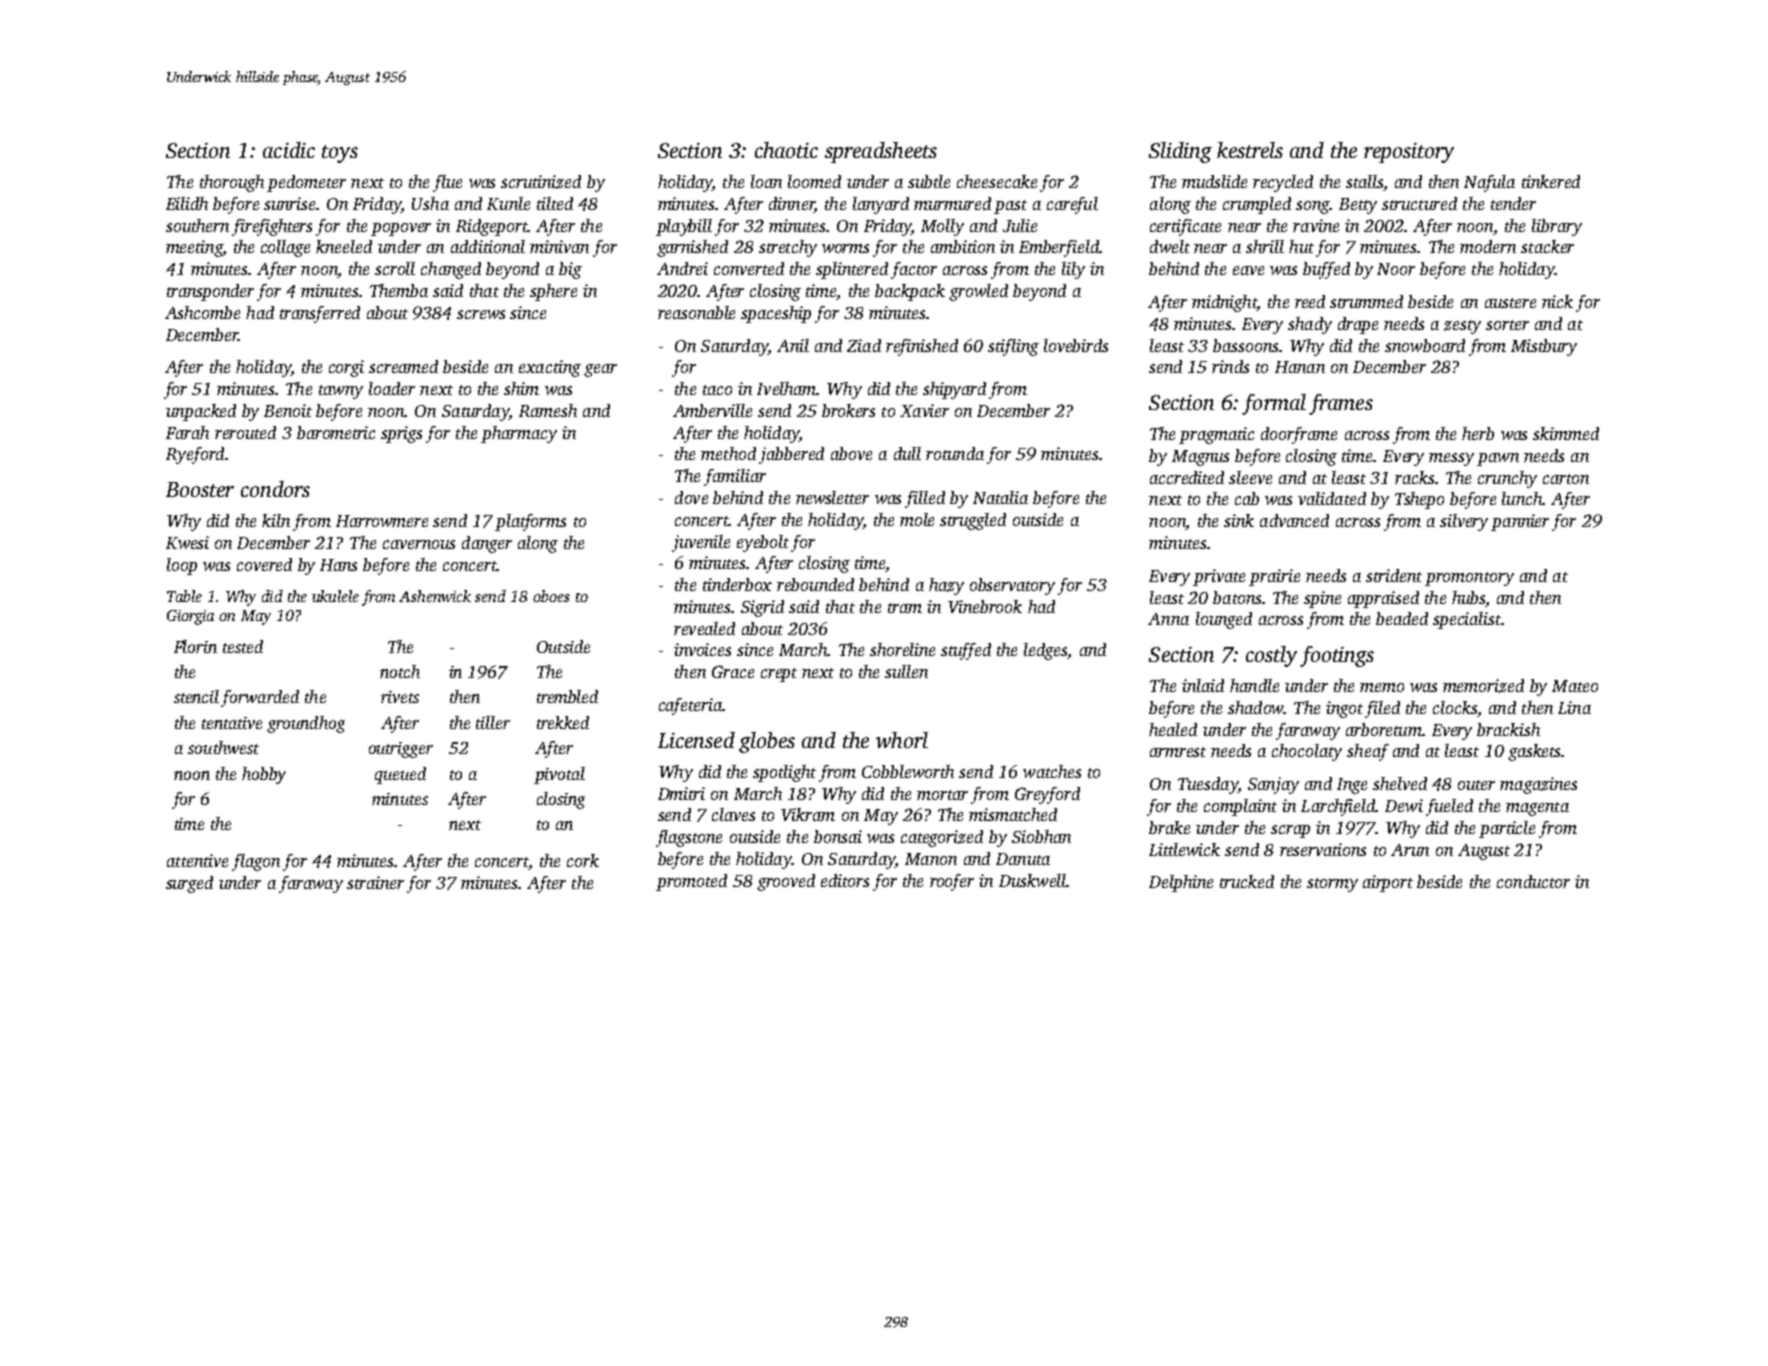 This screenshot has width=1768, height=1366. I want to click on sprigs, so click(401, 434).
